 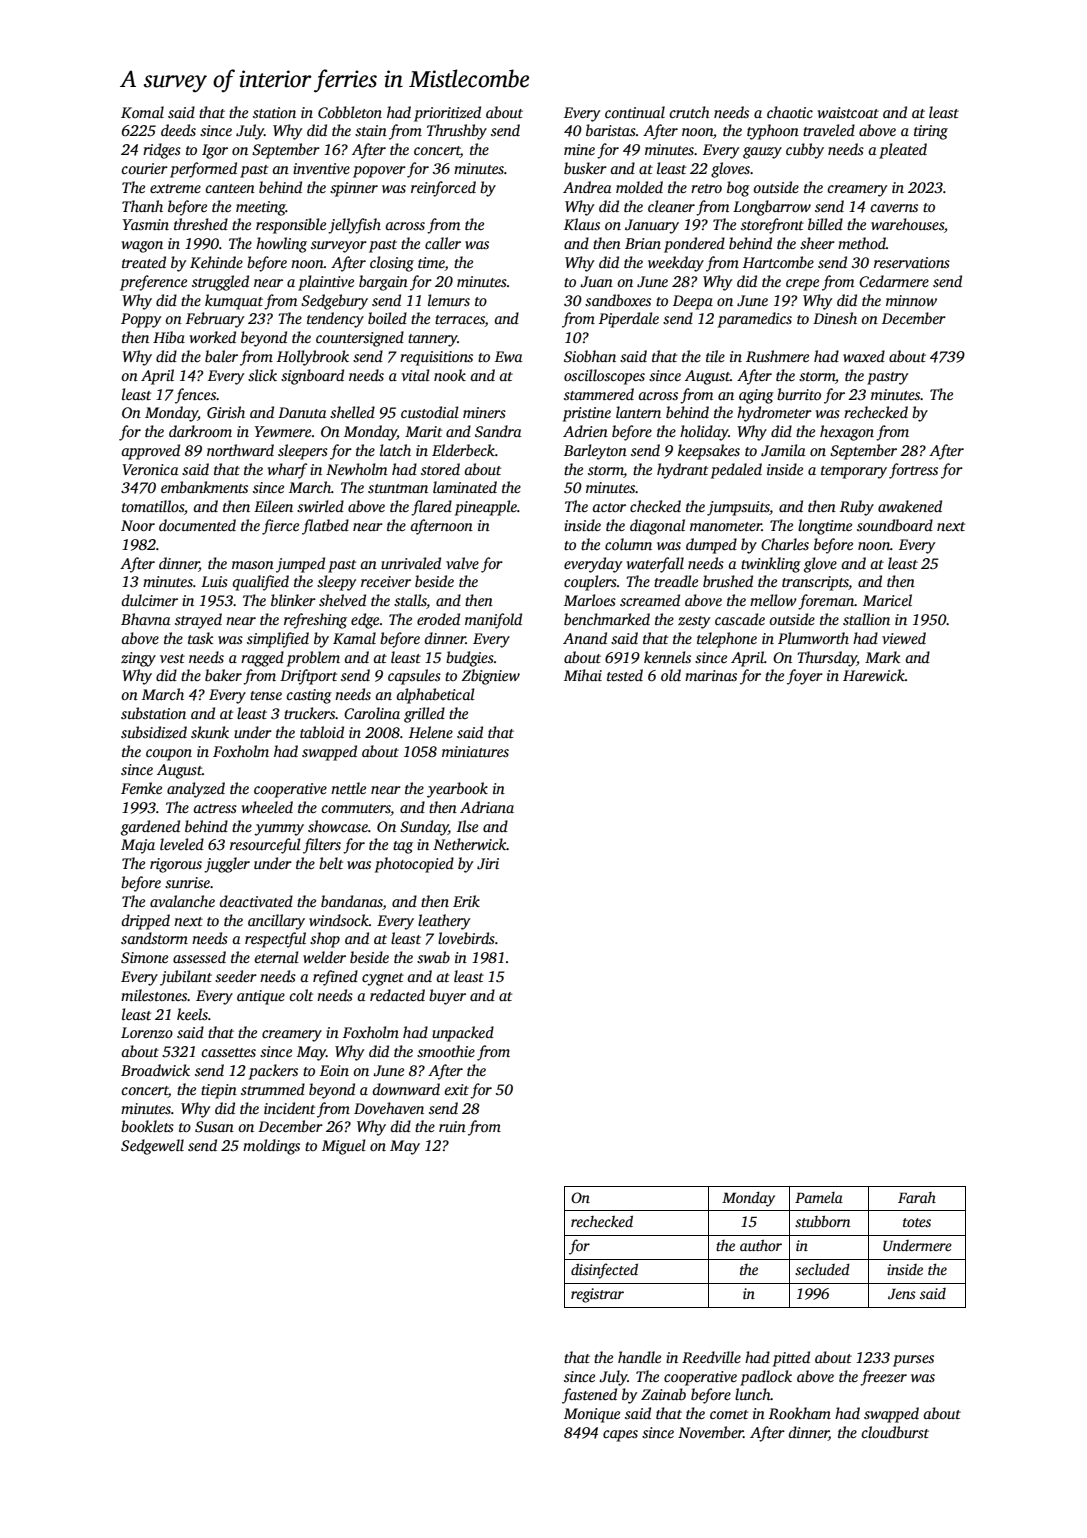 I want to click on resourceful, so click(x=265, y=846).
